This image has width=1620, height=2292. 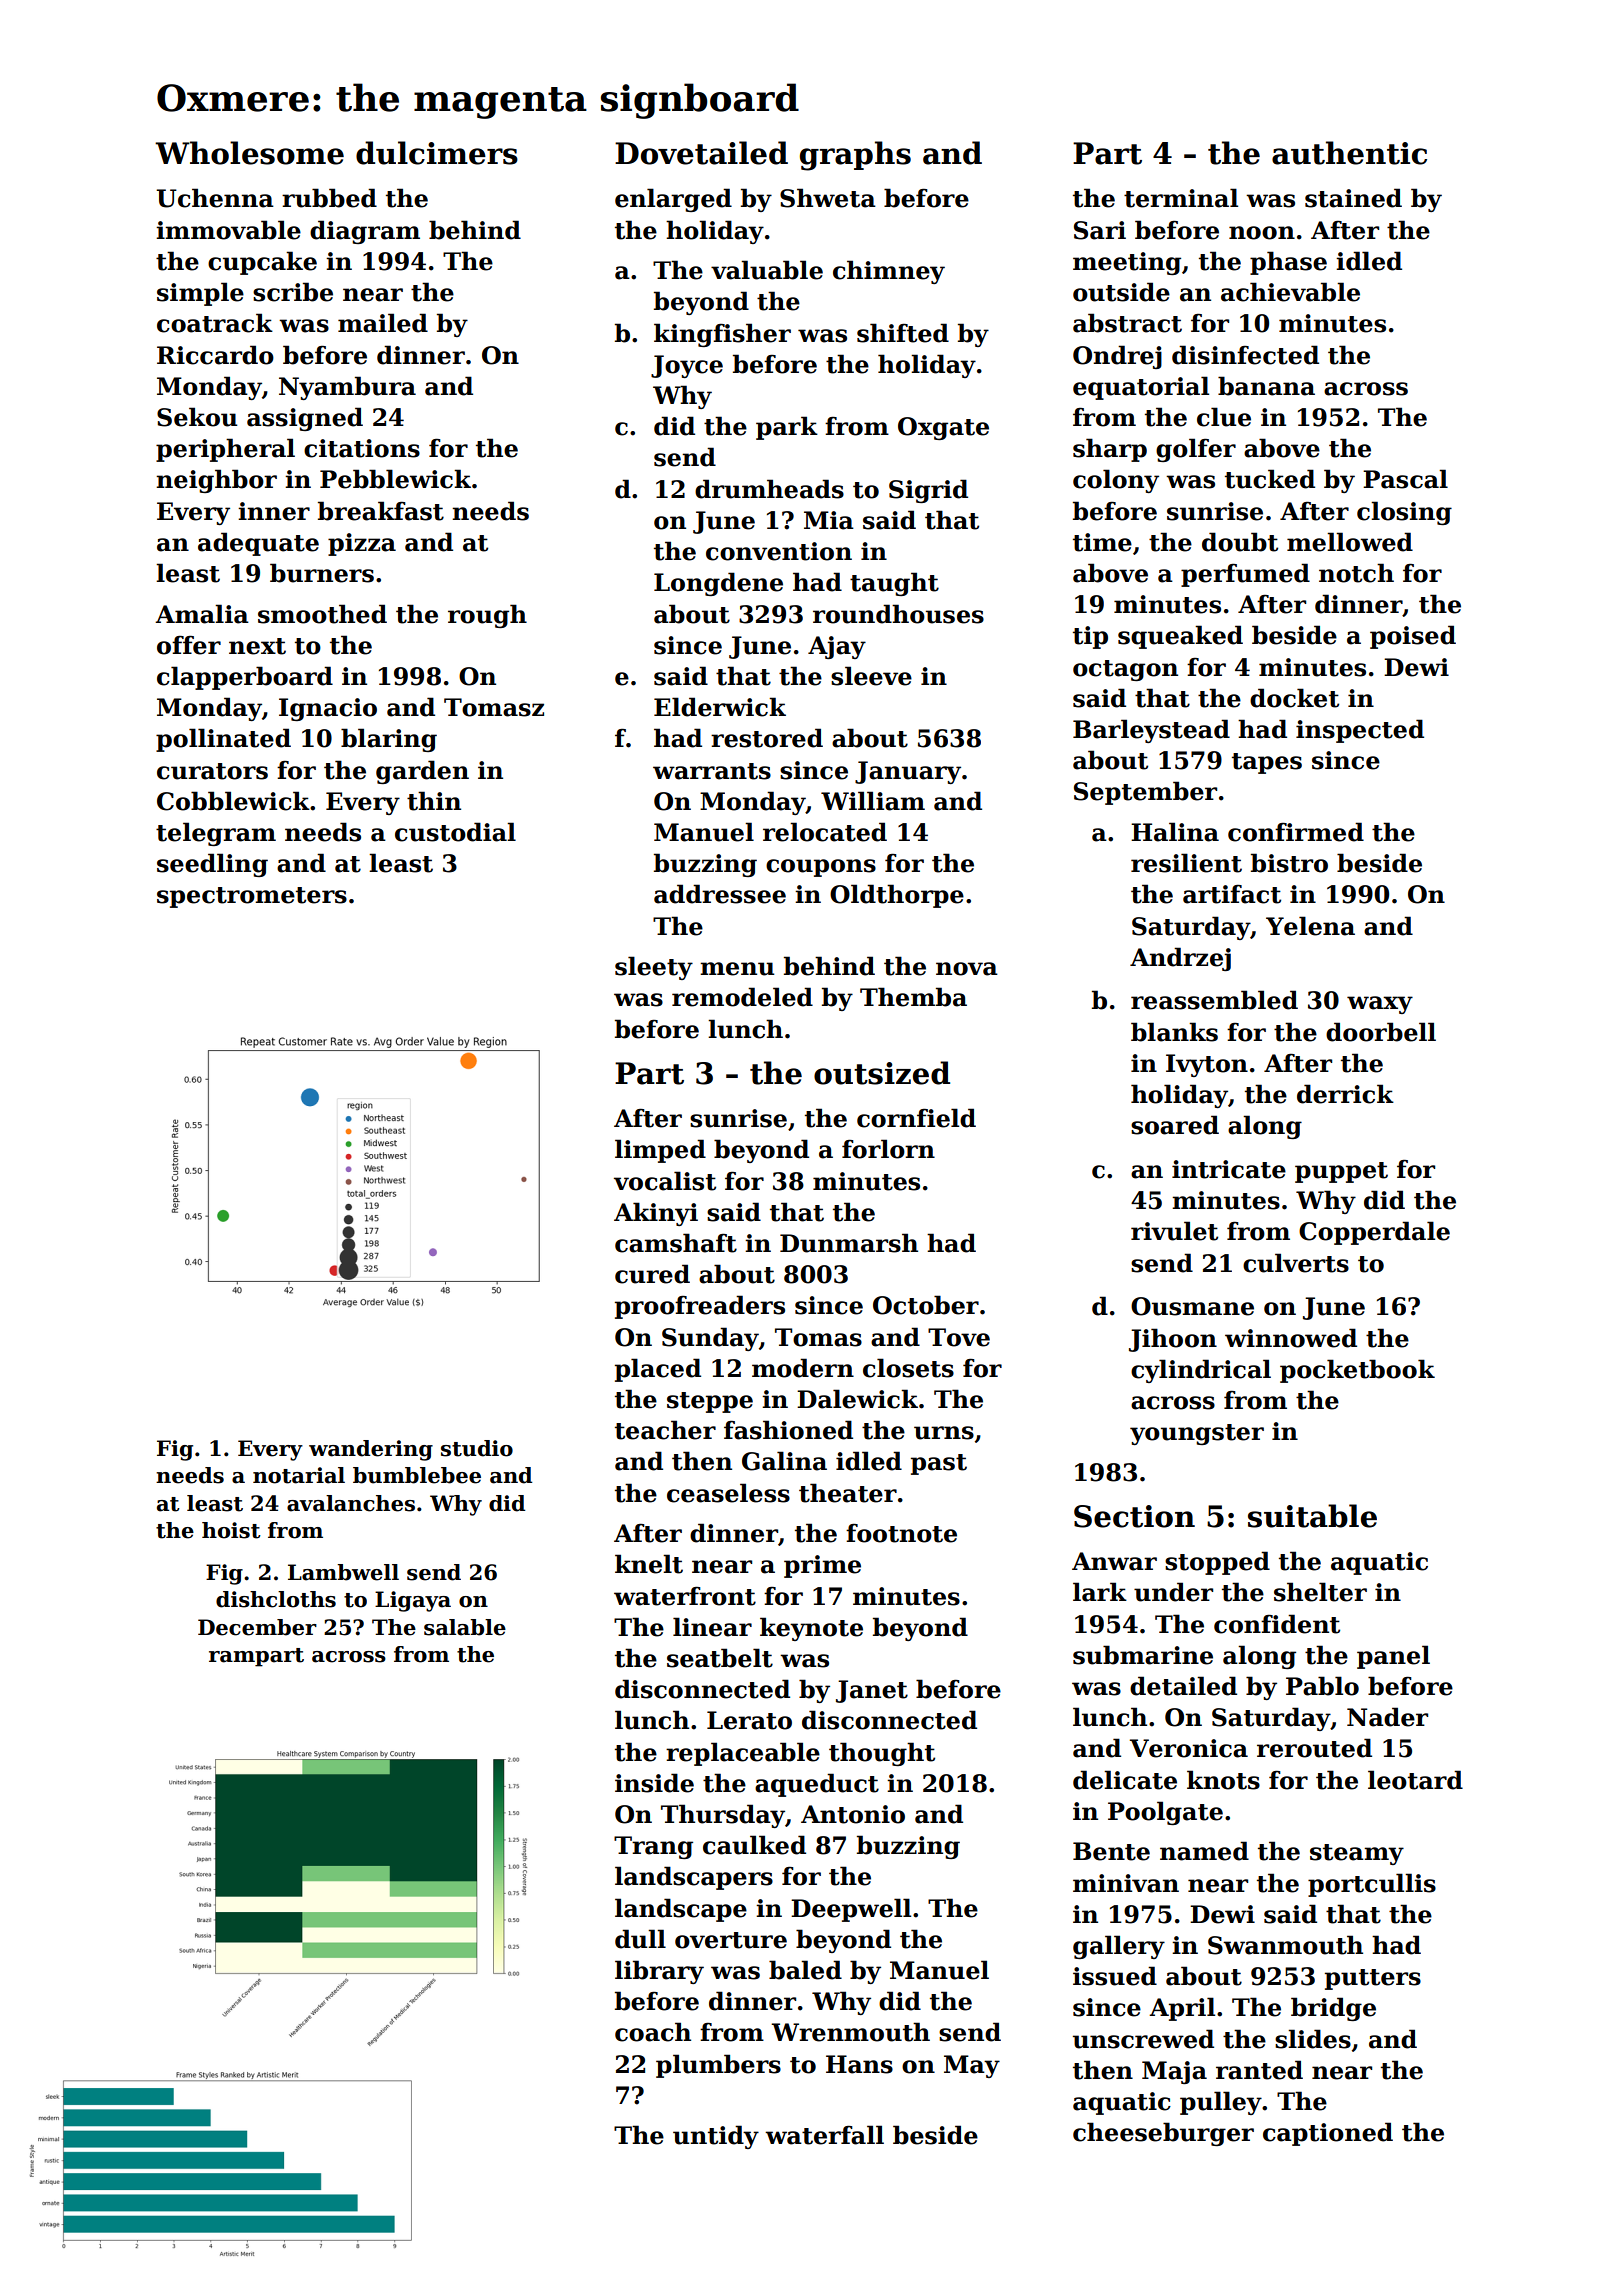 What do you see at coordinates (1174, 1032) in the image?
I see `blanks` at bounding box center [1174, 1032].
